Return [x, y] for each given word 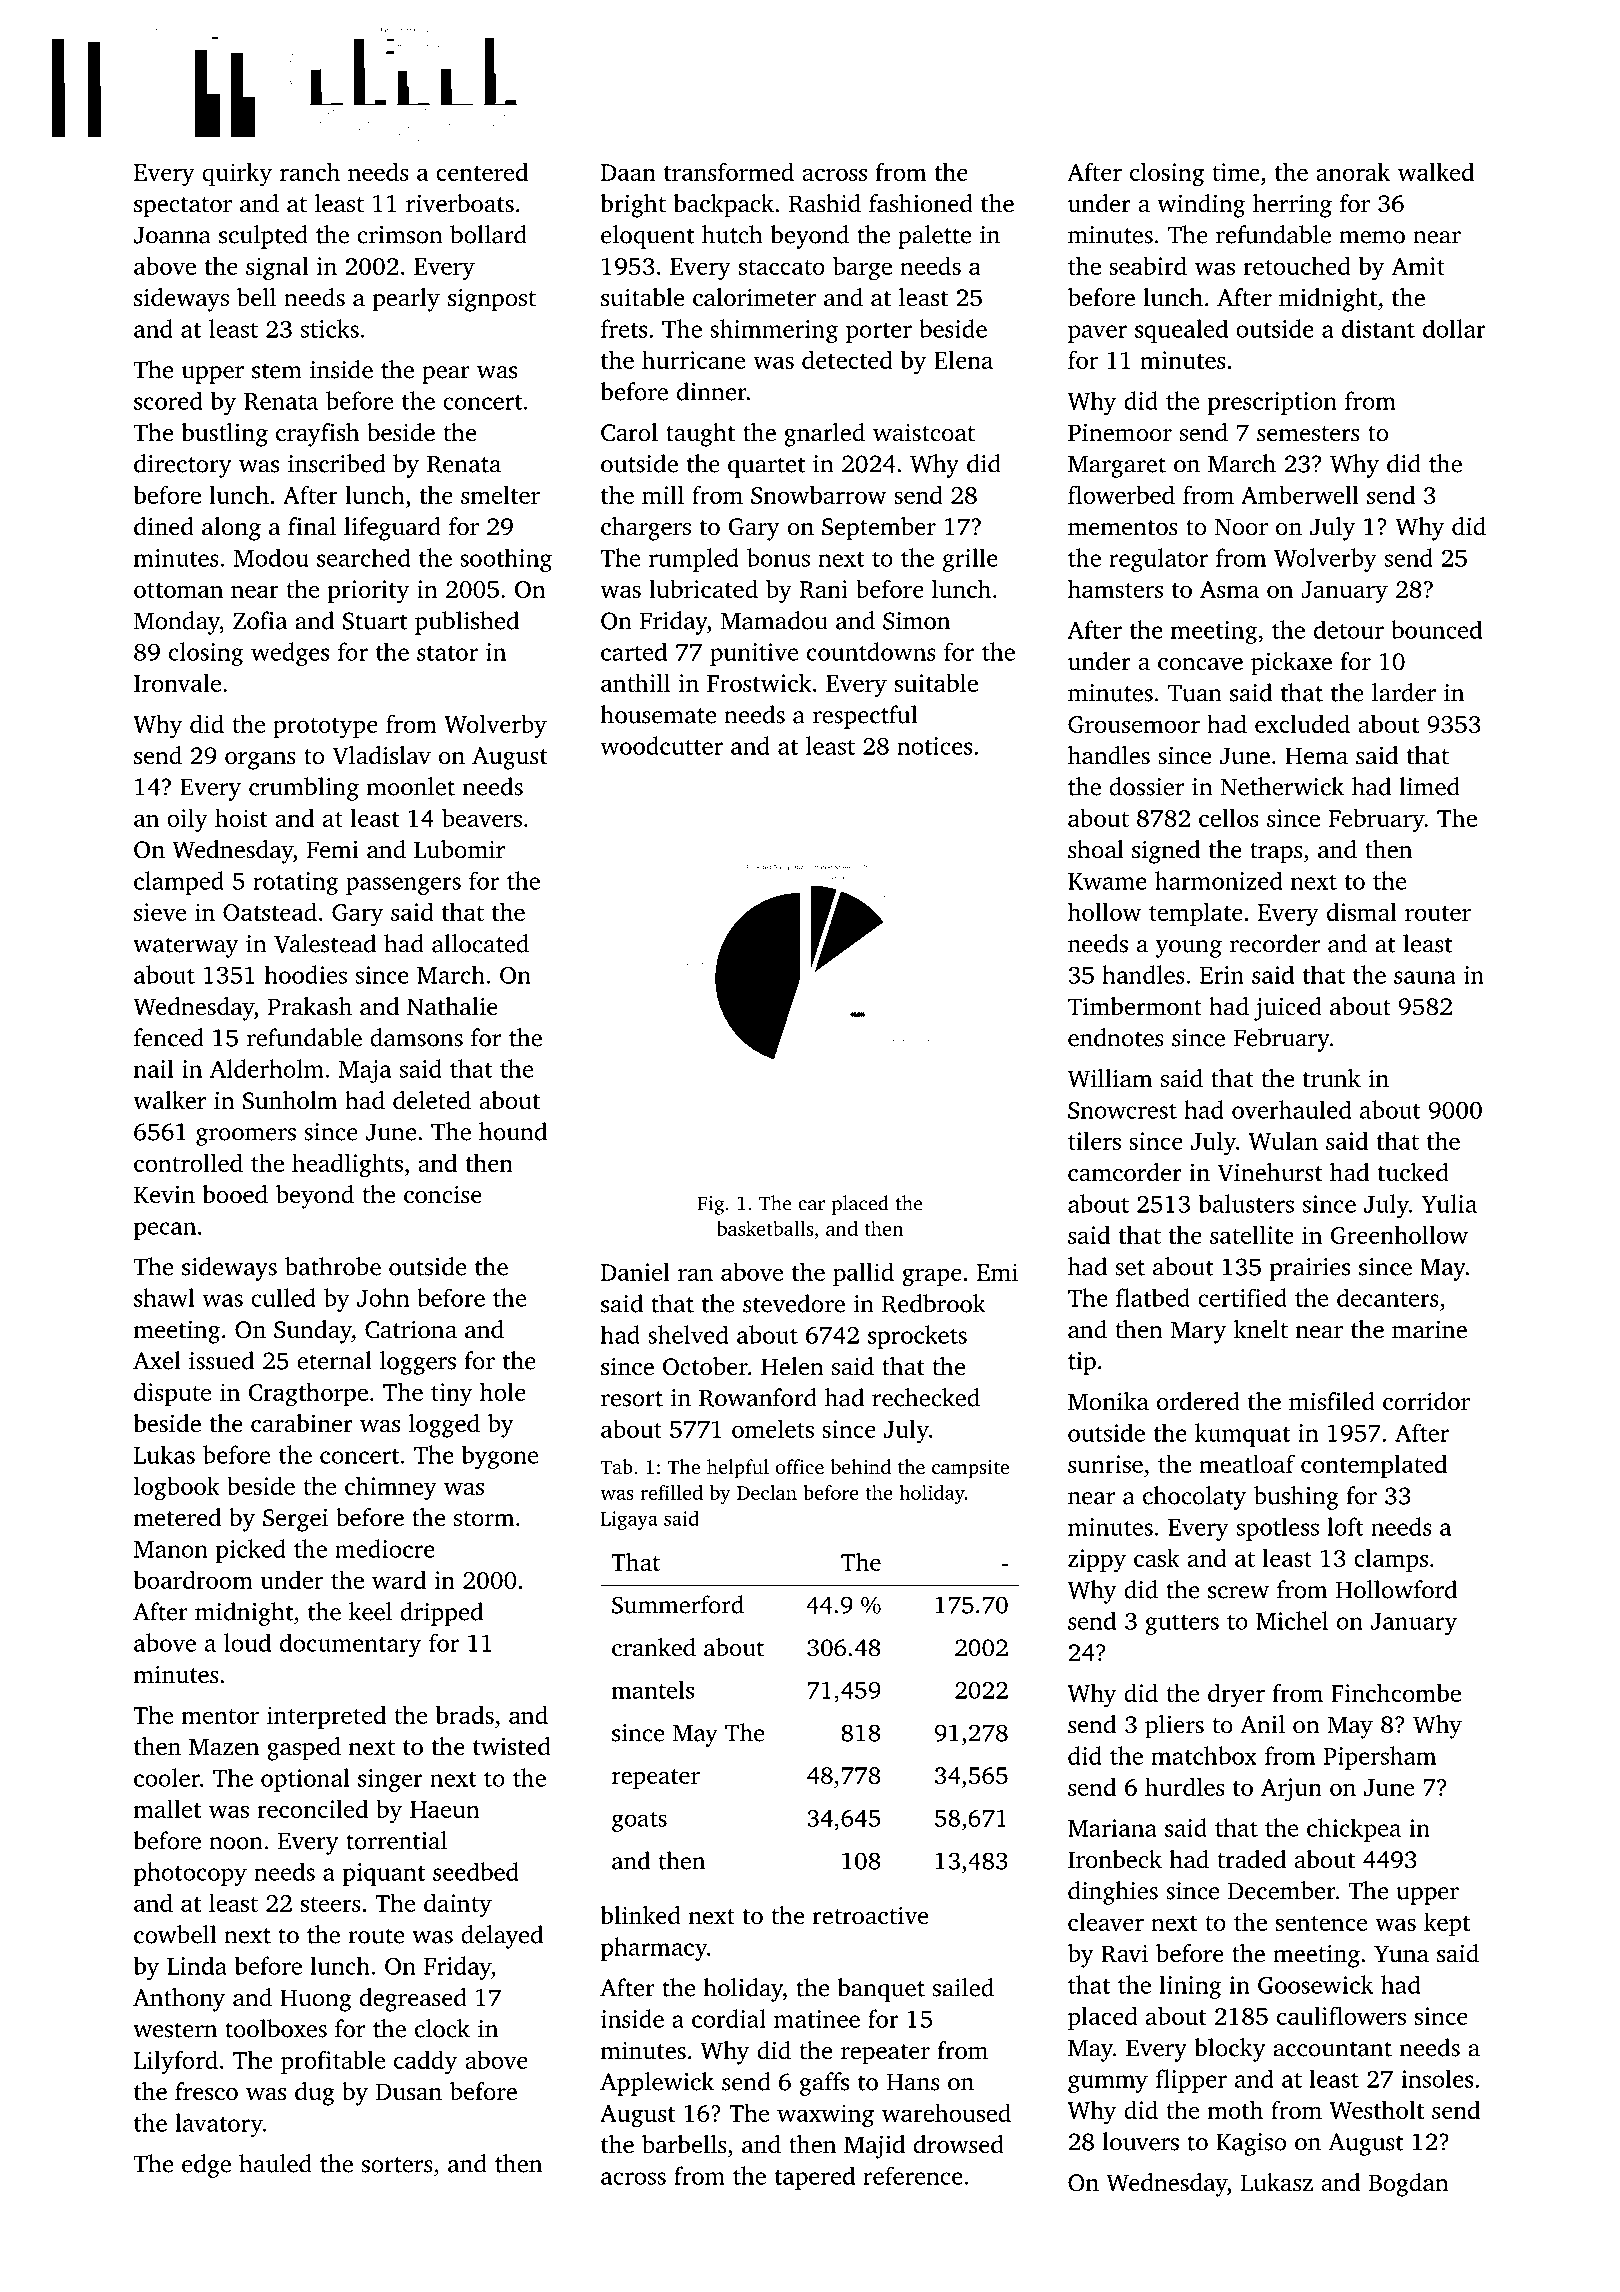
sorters [397, 2165]
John [383, 1297]
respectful [865, 717]
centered [482, 172]
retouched [1297, 265]
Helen [792, 1366]
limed [1429, 786]
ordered [1198, 1401]
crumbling [304, 789]
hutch [732, 234]
